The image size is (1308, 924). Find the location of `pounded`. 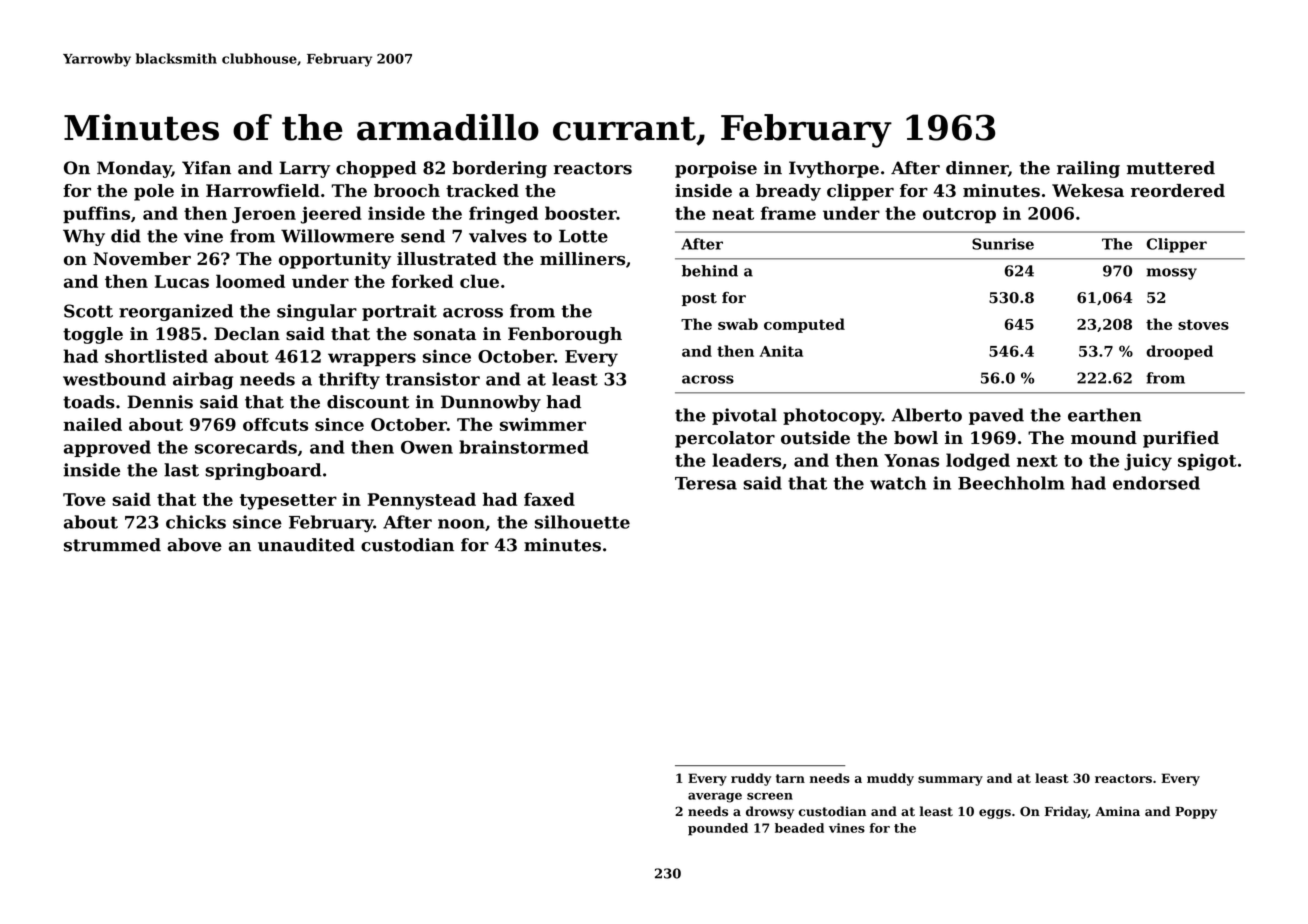

pounded is located at coordinates (718, 829).
